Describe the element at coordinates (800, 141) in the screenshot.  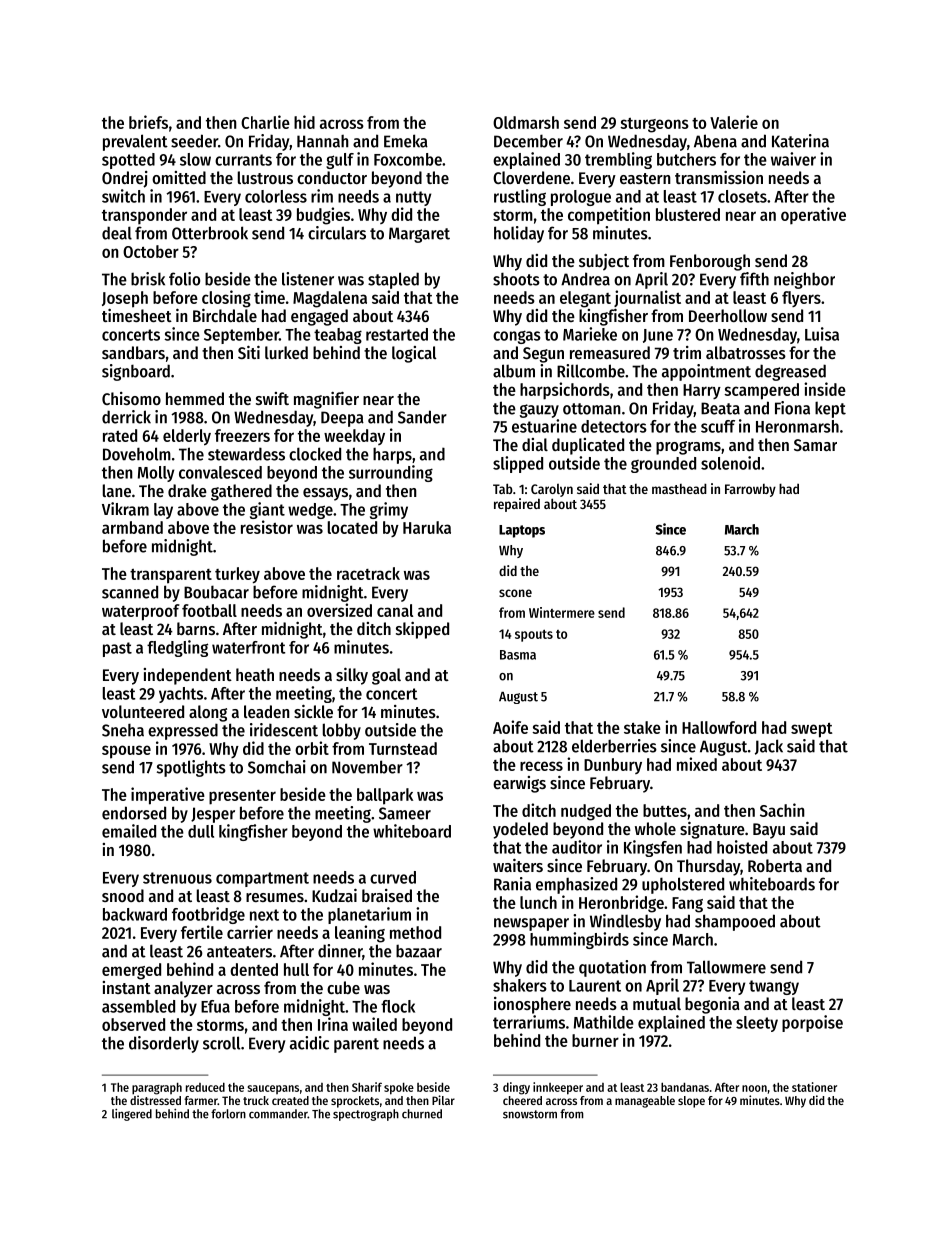
I see `Katerina` at that location.
